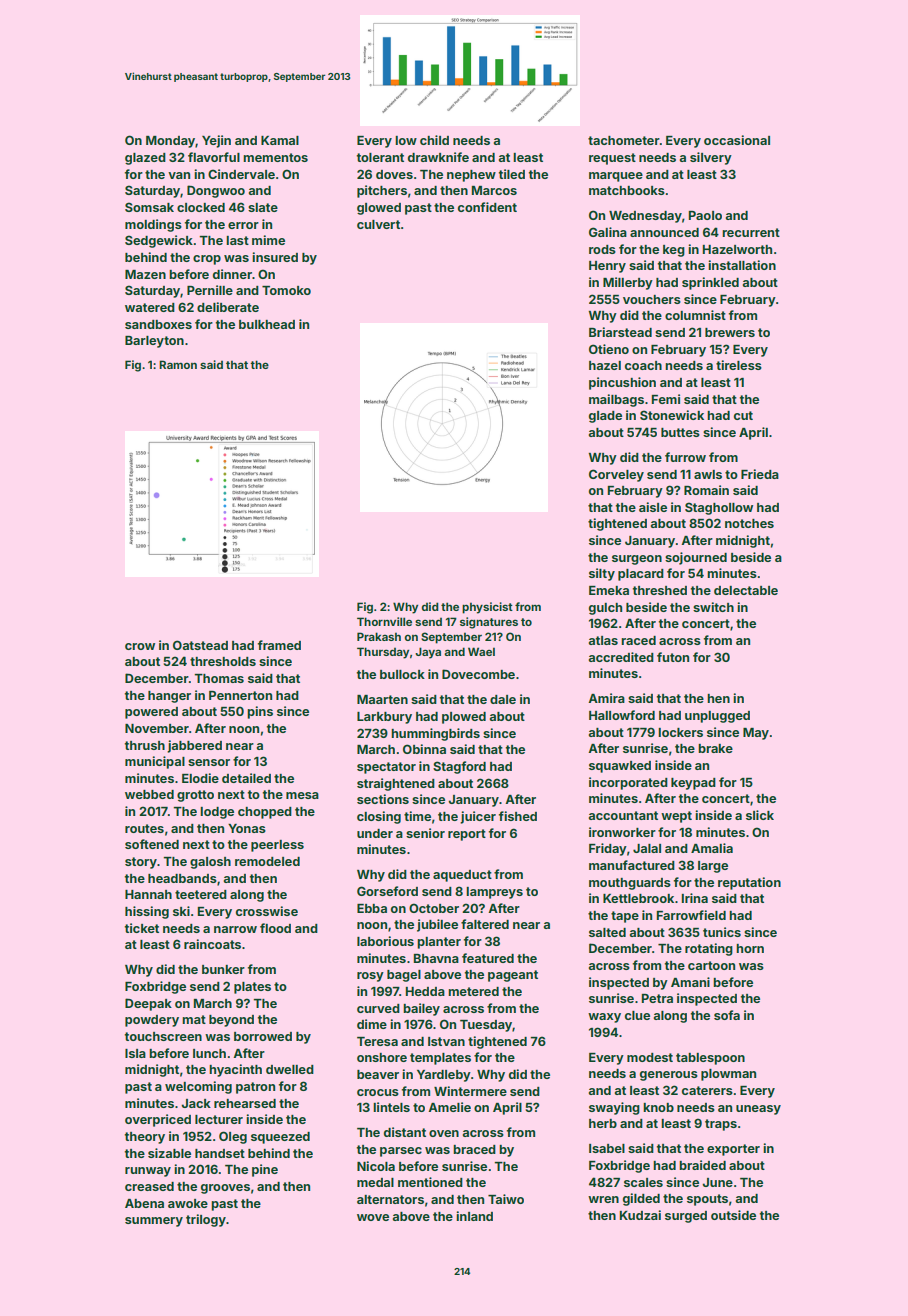  I want to click on crow, so click(140, 646).
